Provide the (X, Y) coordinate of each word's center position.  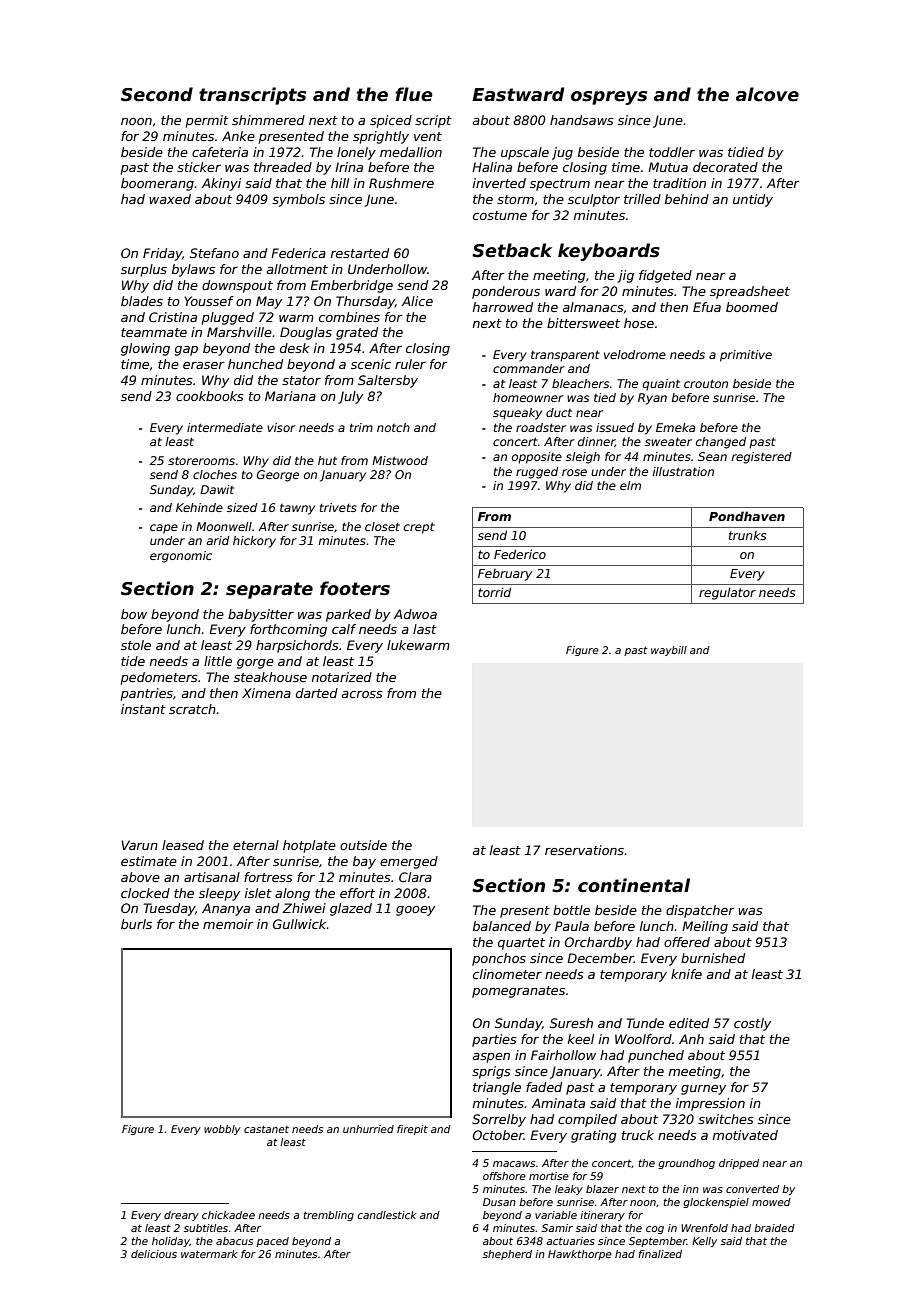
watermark (209, 1254)
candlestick (387, 1215)
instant (143, 709)
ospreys (609, 98)
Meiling (705, 927)
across (362, 694)
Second (157, 94)
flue (414, 94)
